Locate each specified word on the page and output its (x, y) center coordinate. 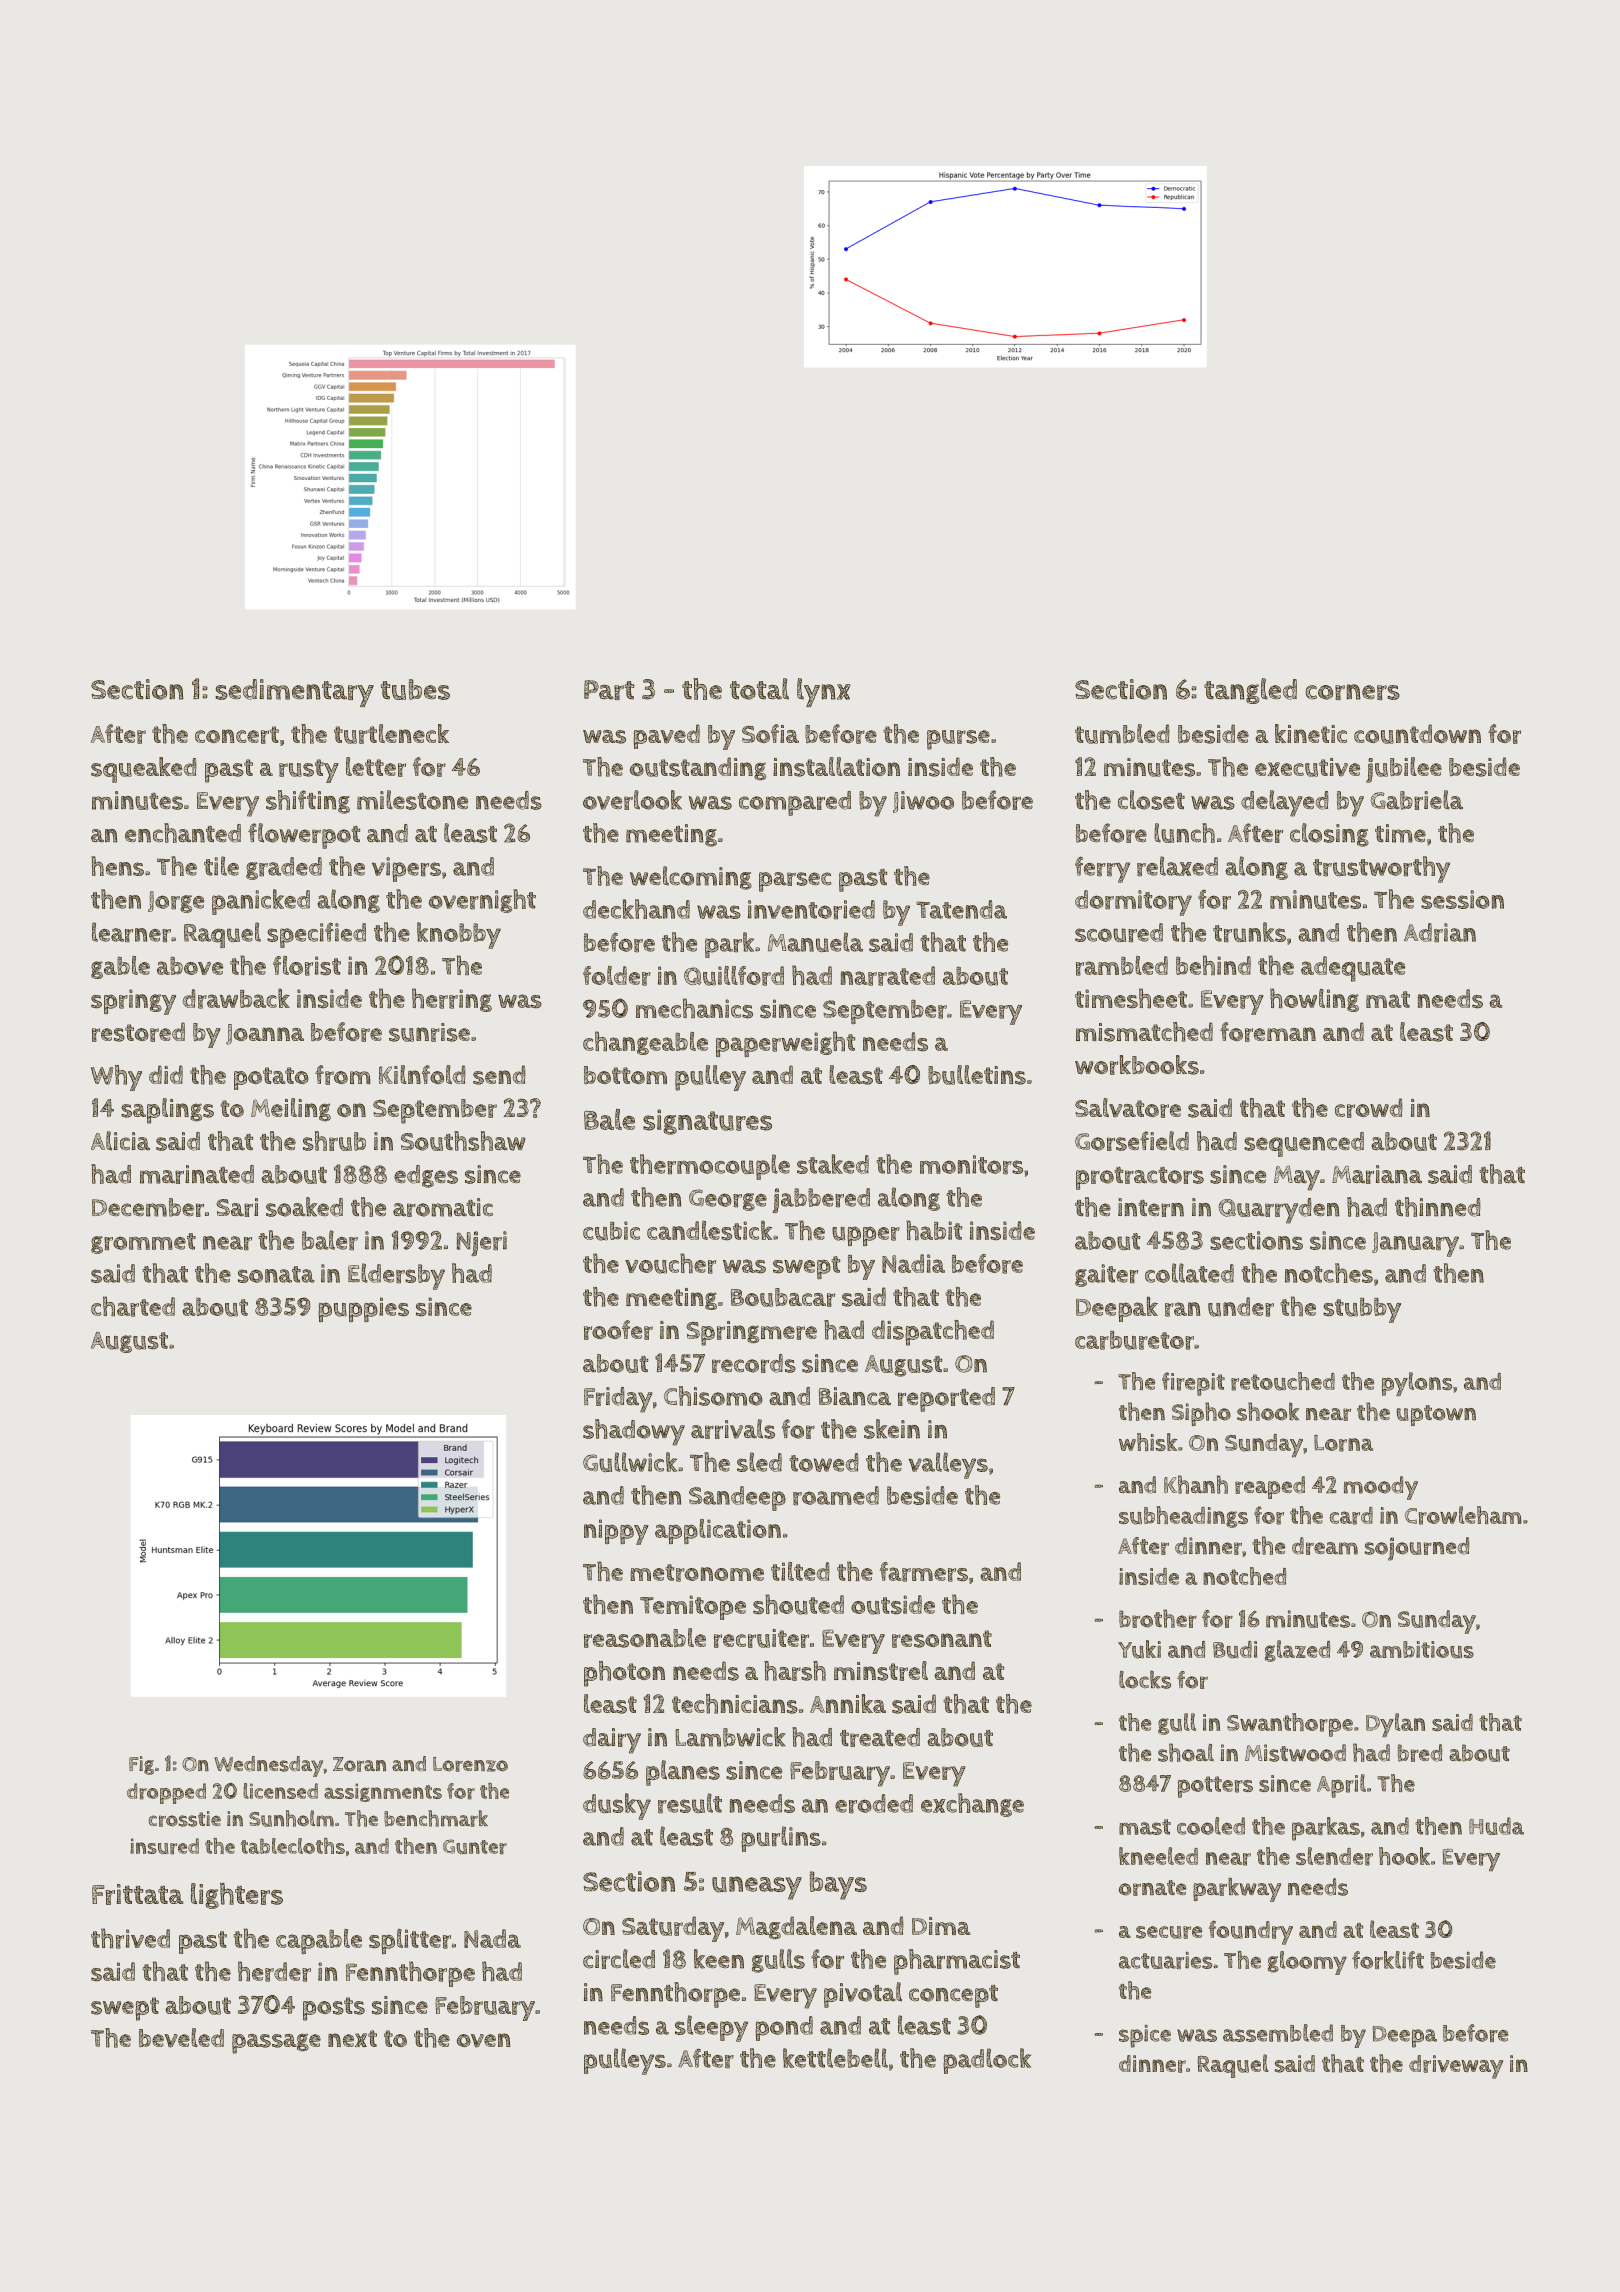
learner (131, 932)
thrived (130, 1938)
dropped (166, 1793)
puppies (363, 1309)
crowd (1369, 1108)
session (1462, 899)
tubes (415, 689)
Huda (1496, 1826)
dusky (617, 1806)
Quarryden (1279, 1211)
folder (617, 976)
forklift (1388, 1960)
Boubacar (783, 1297)
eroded (874, 1804)
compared (795, 803)
